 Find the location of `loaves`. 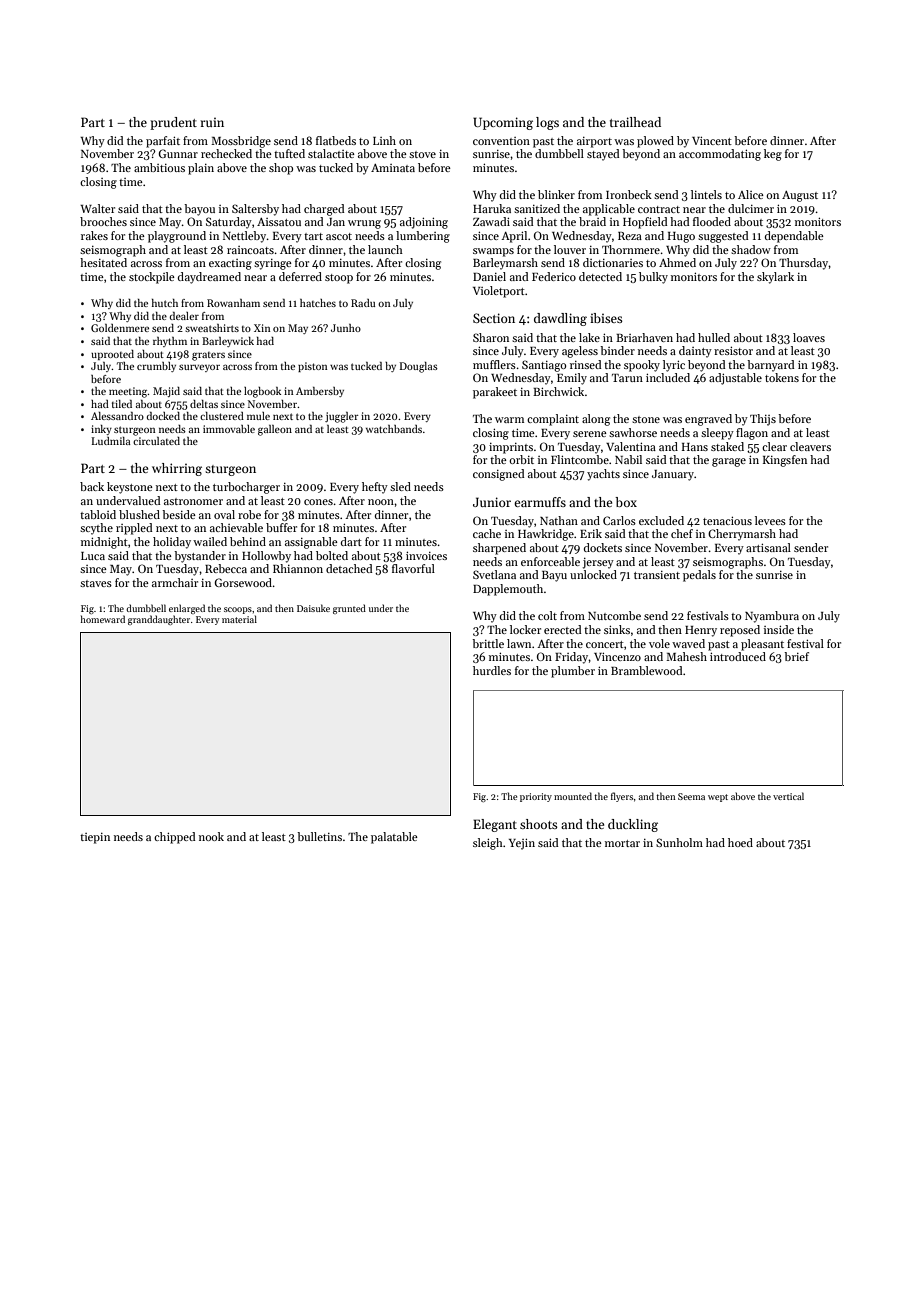

loaves is located at coordinates (809, 337).
